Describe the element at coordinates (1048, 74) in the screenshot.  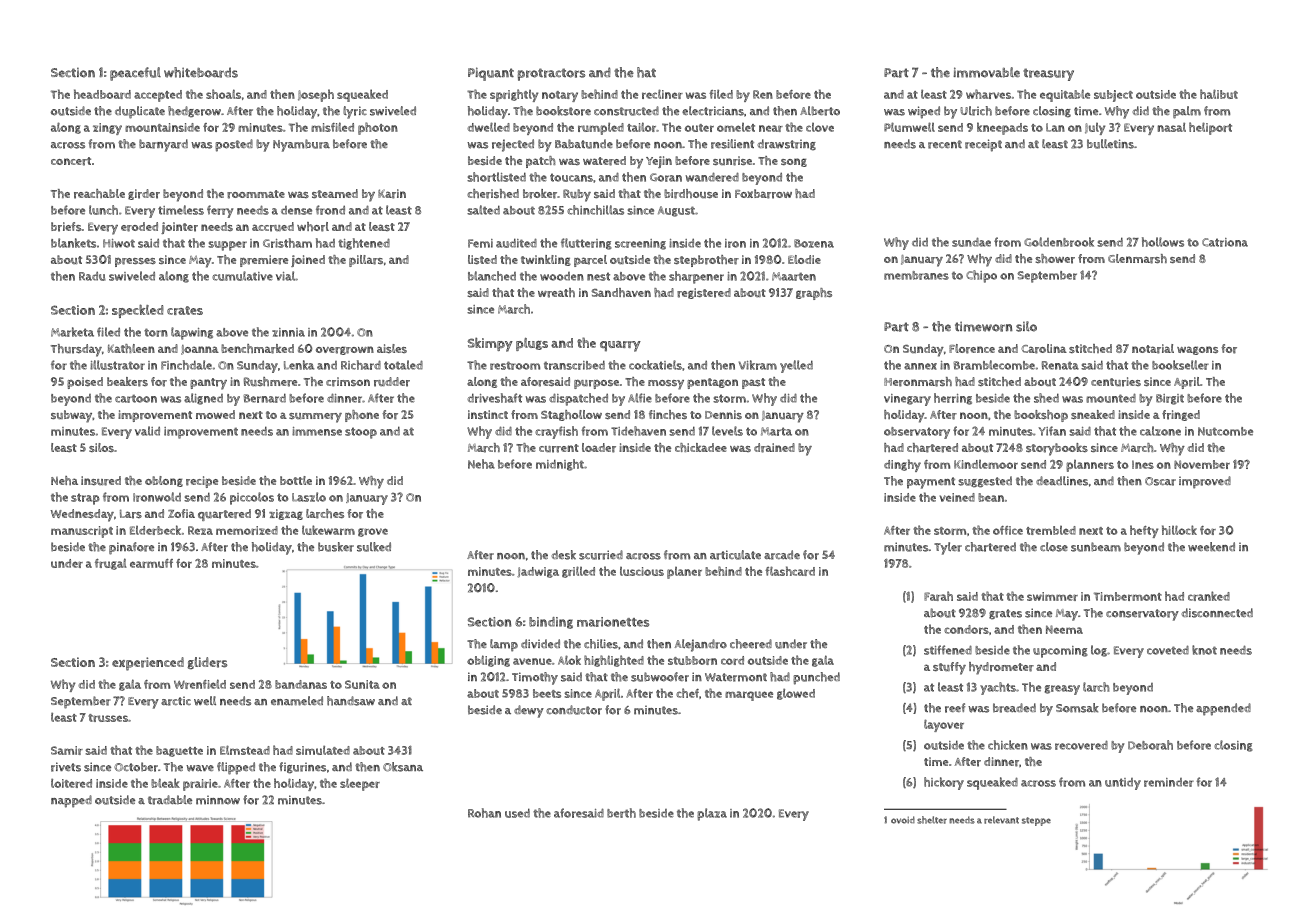
I see `treasury` at that location.
